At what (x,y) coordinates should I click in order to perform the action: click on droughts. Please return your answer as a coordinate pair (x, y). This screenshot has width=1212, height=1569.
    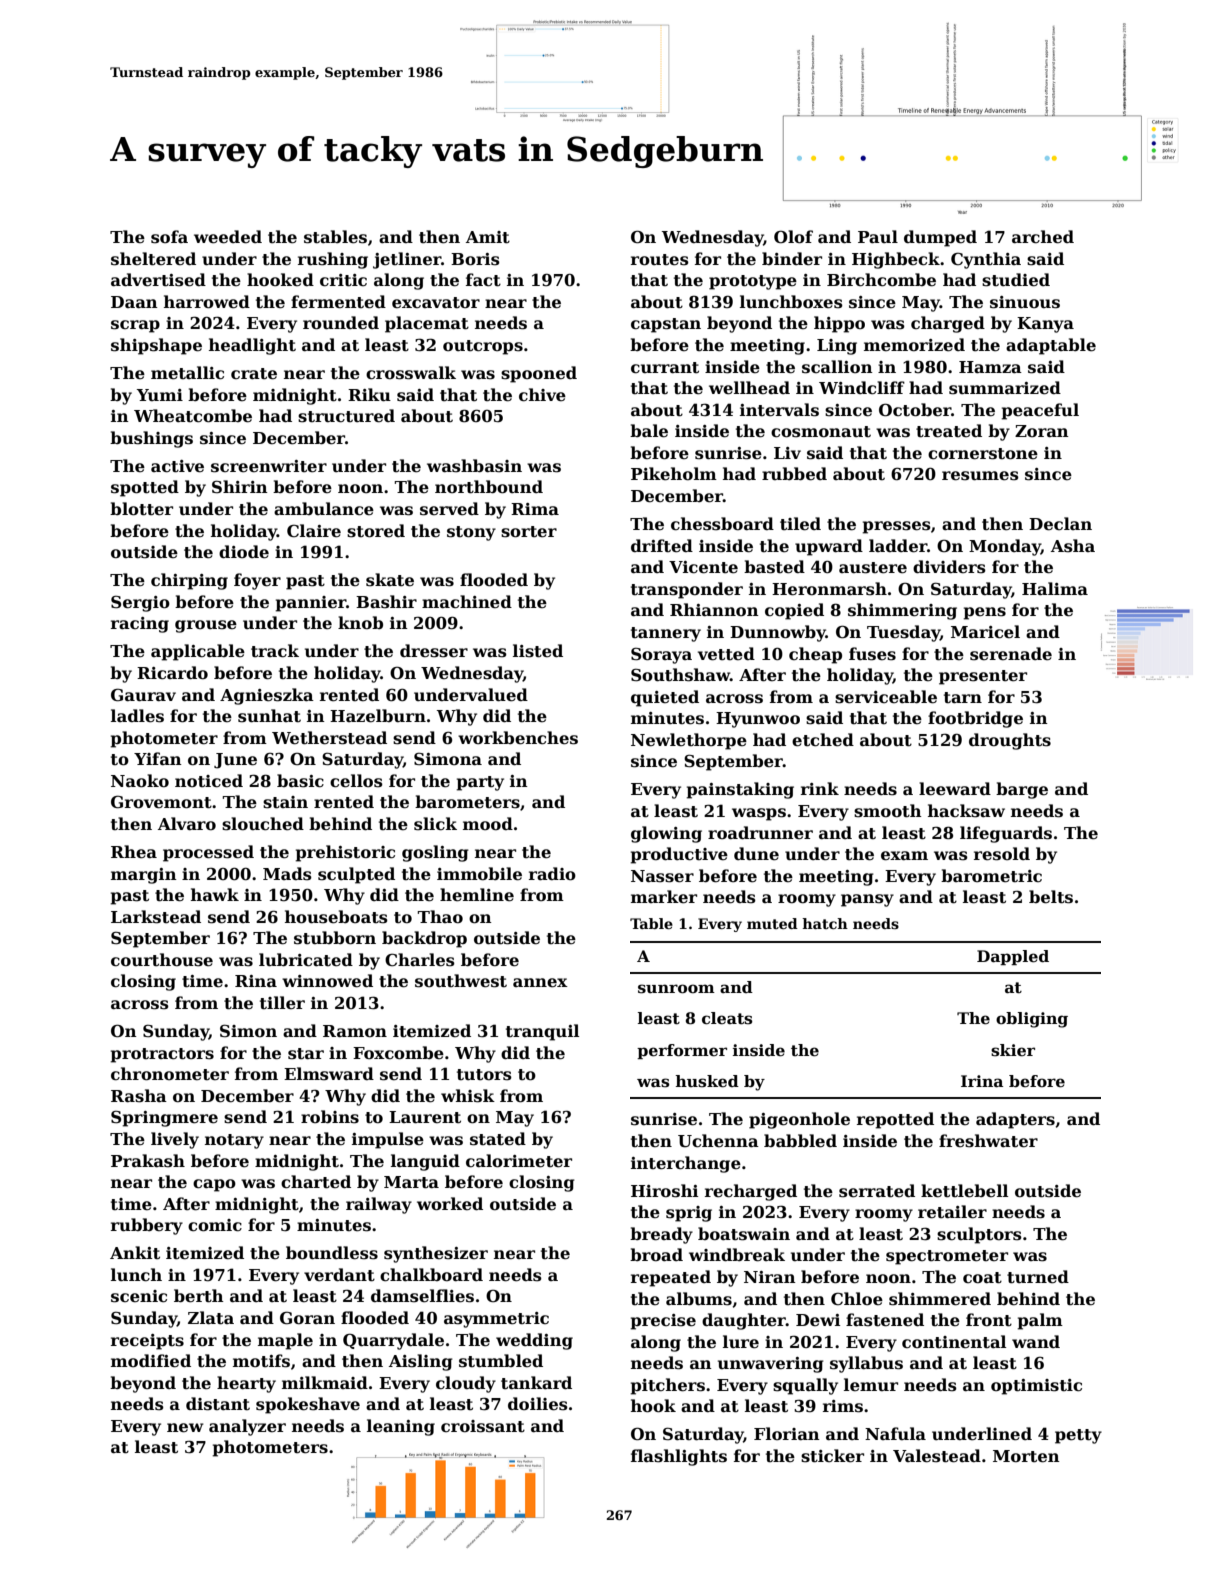
    Looking at the image, I should click on (1010, 741).
